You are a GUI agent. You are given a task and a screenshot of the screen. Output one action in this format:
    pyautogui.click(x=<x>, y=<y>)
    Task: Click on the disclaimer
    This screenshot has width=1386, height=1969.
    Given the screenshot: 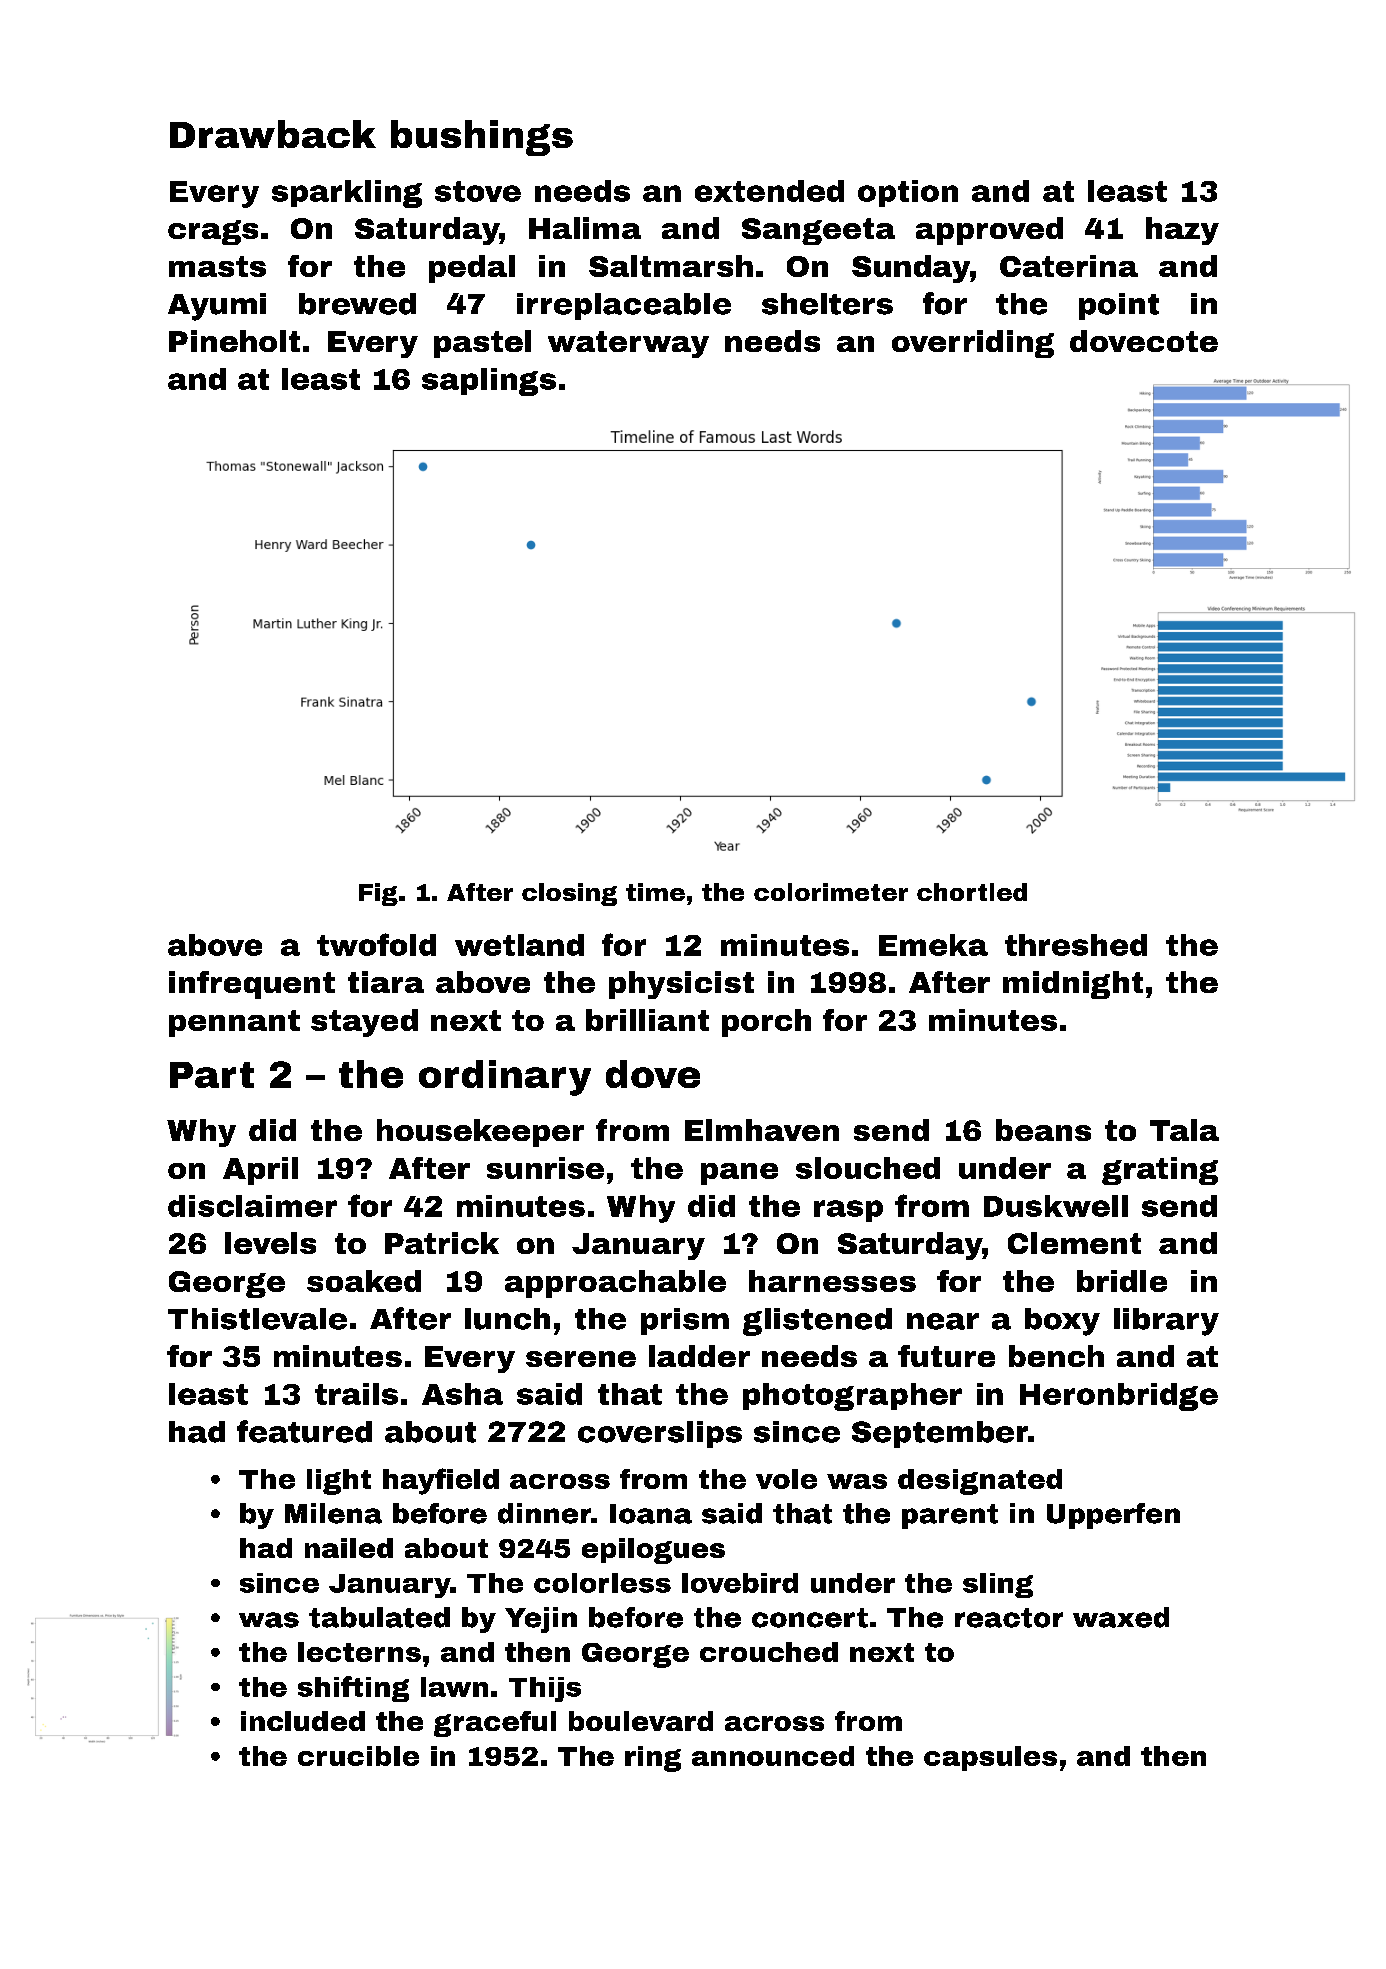 What is the action you would take?
    pyautogui.click(x=252, y=1206)
